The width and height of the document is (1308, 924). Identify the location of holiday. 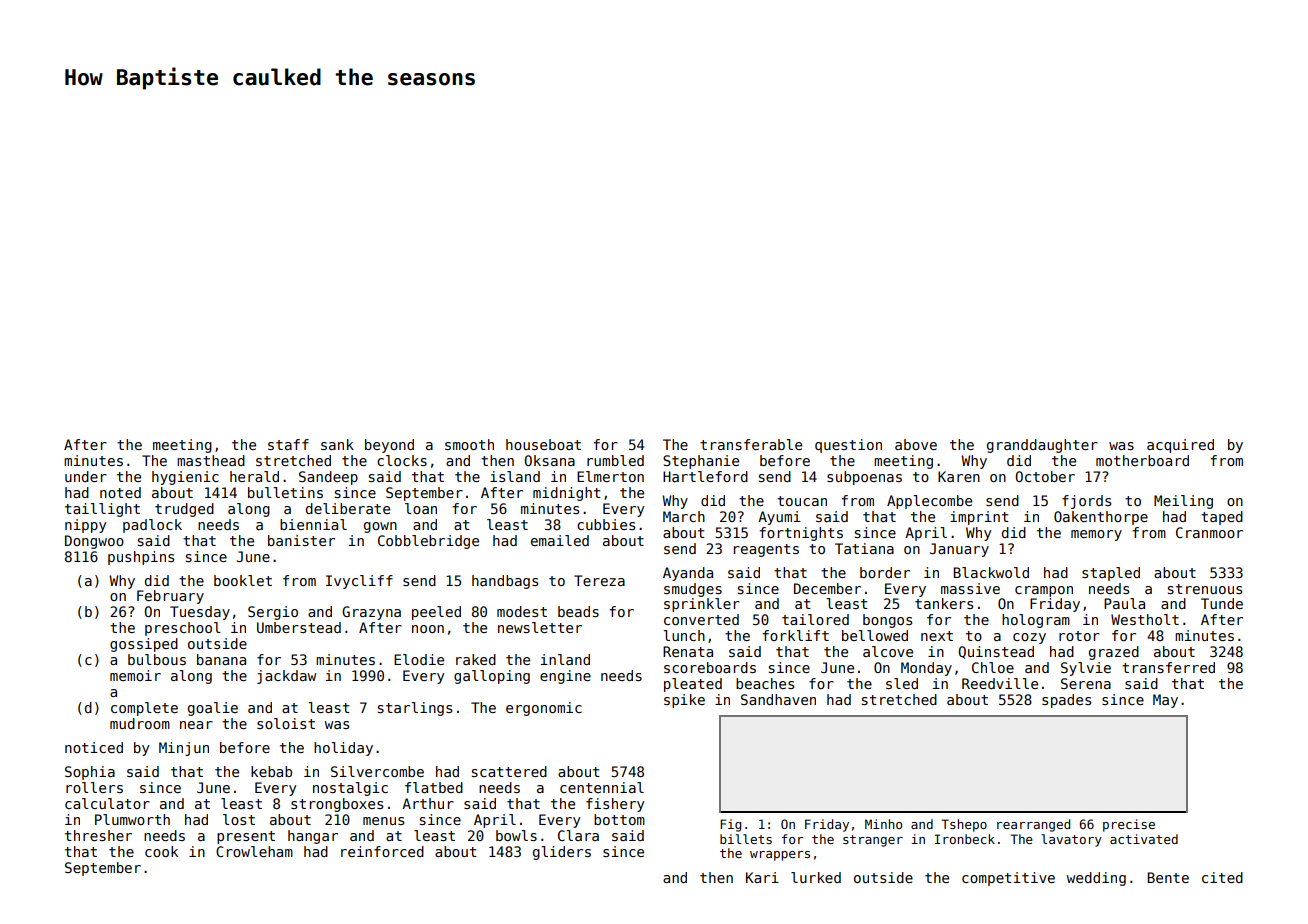
(343, 749).
